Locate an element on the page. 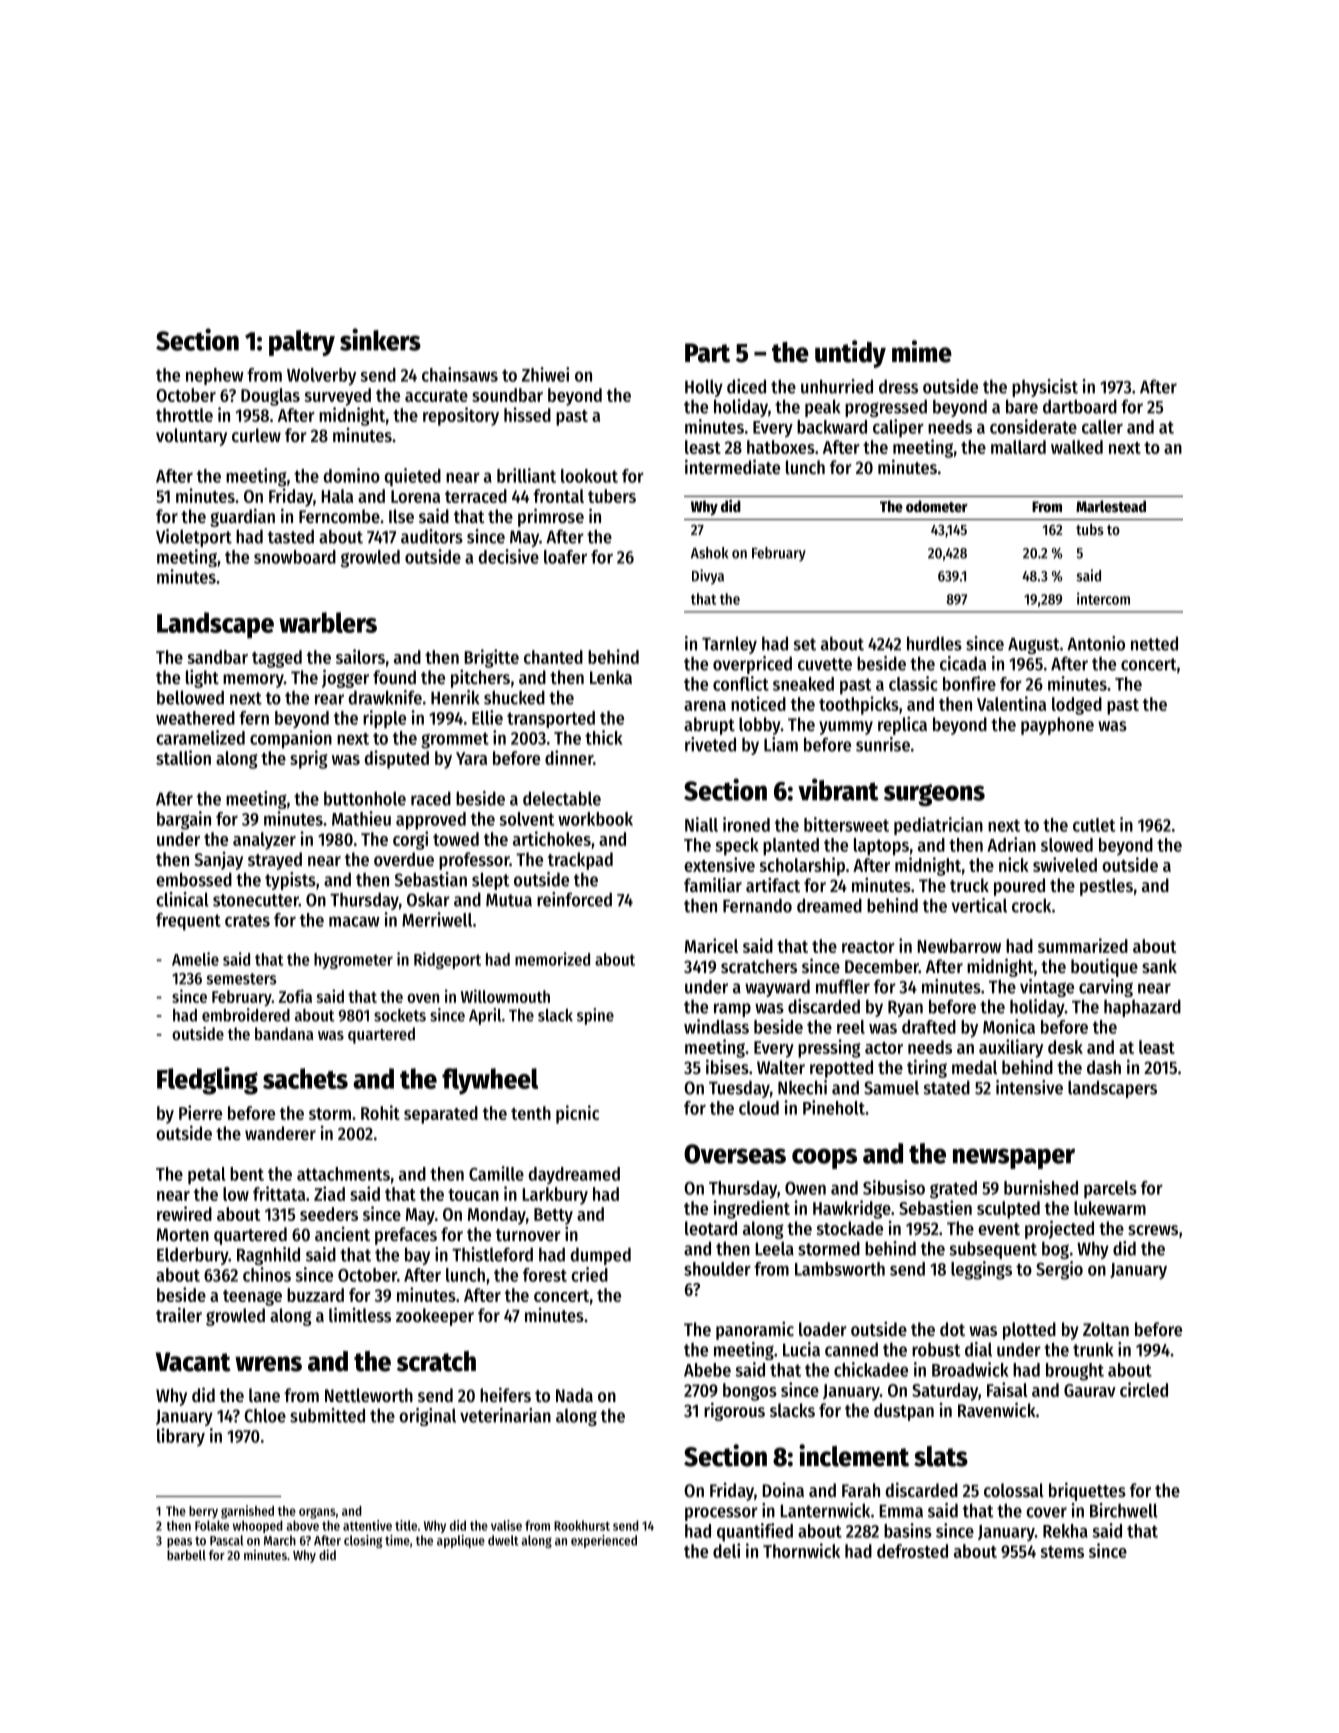 The height and width of the document is (1733, 1339). dartboard is located at coordinates (1080, 406).
